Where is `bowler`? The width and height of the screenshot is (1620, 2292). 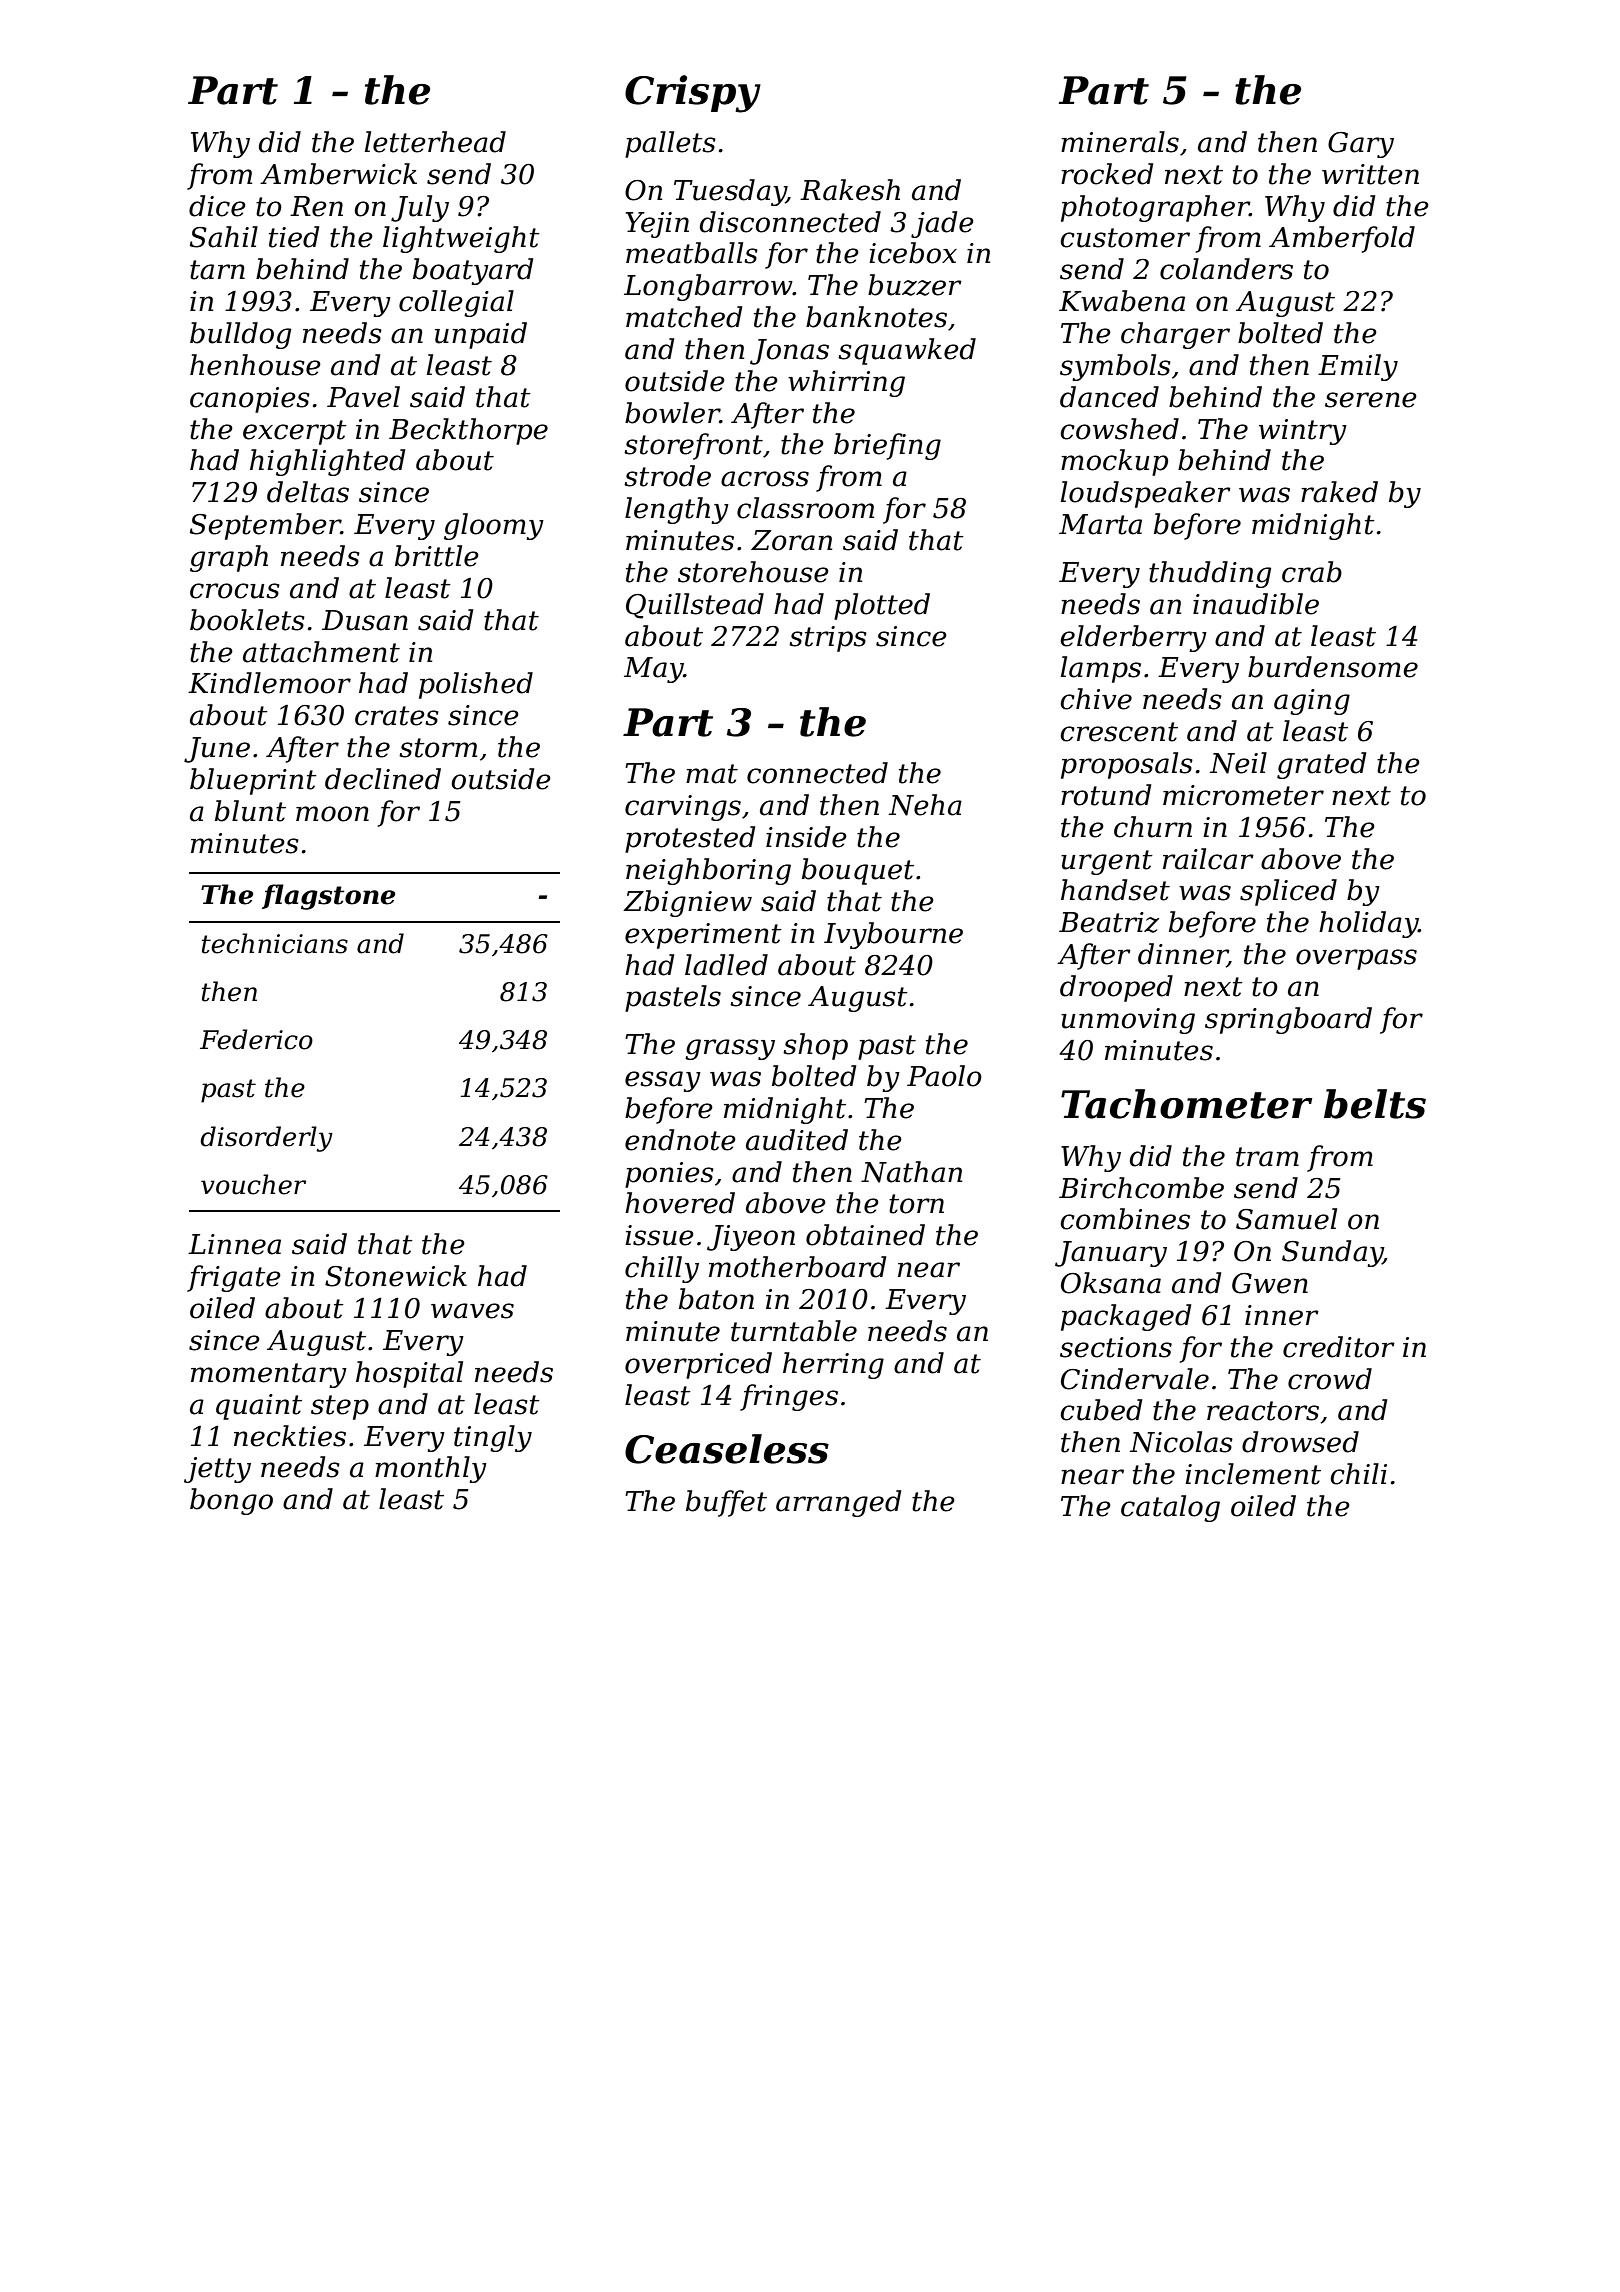
bowler is located at coordinates (672, 413).
